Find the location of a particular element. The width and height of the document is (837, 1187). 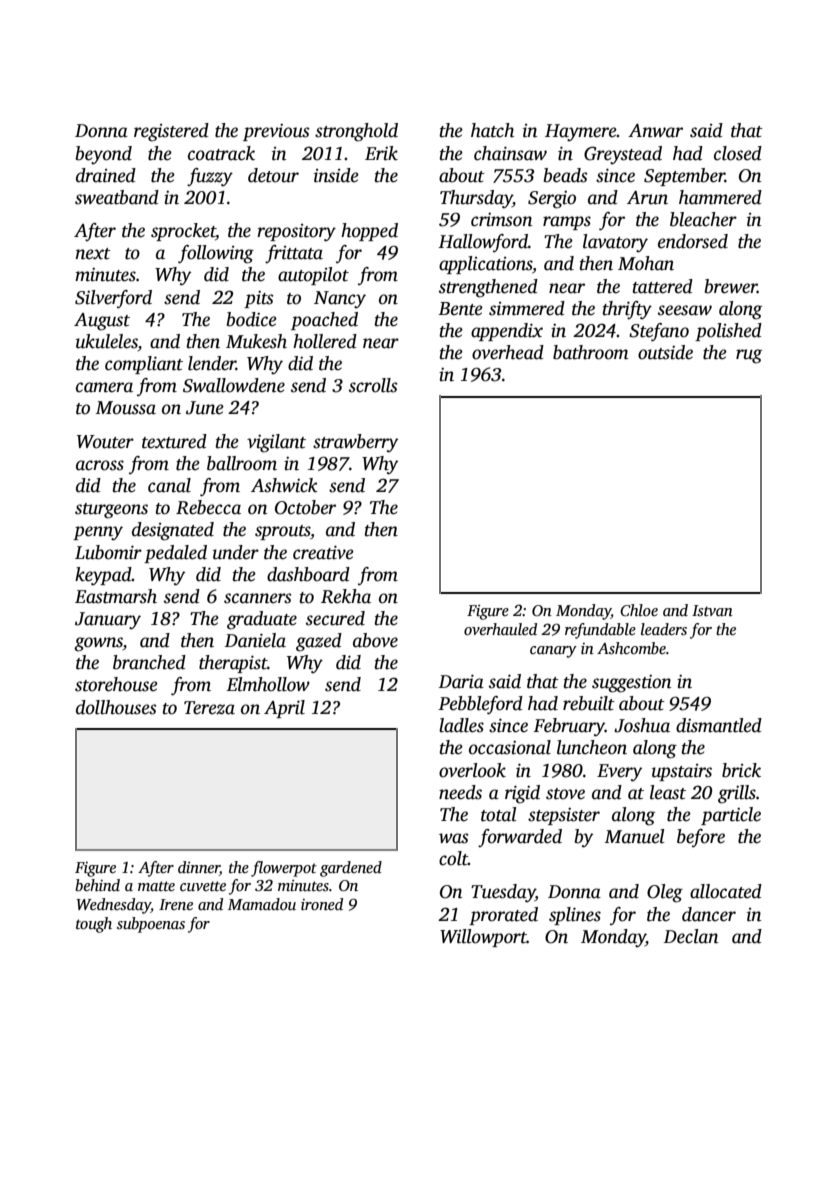

subpoenas is located at coordinates (151, 925).
